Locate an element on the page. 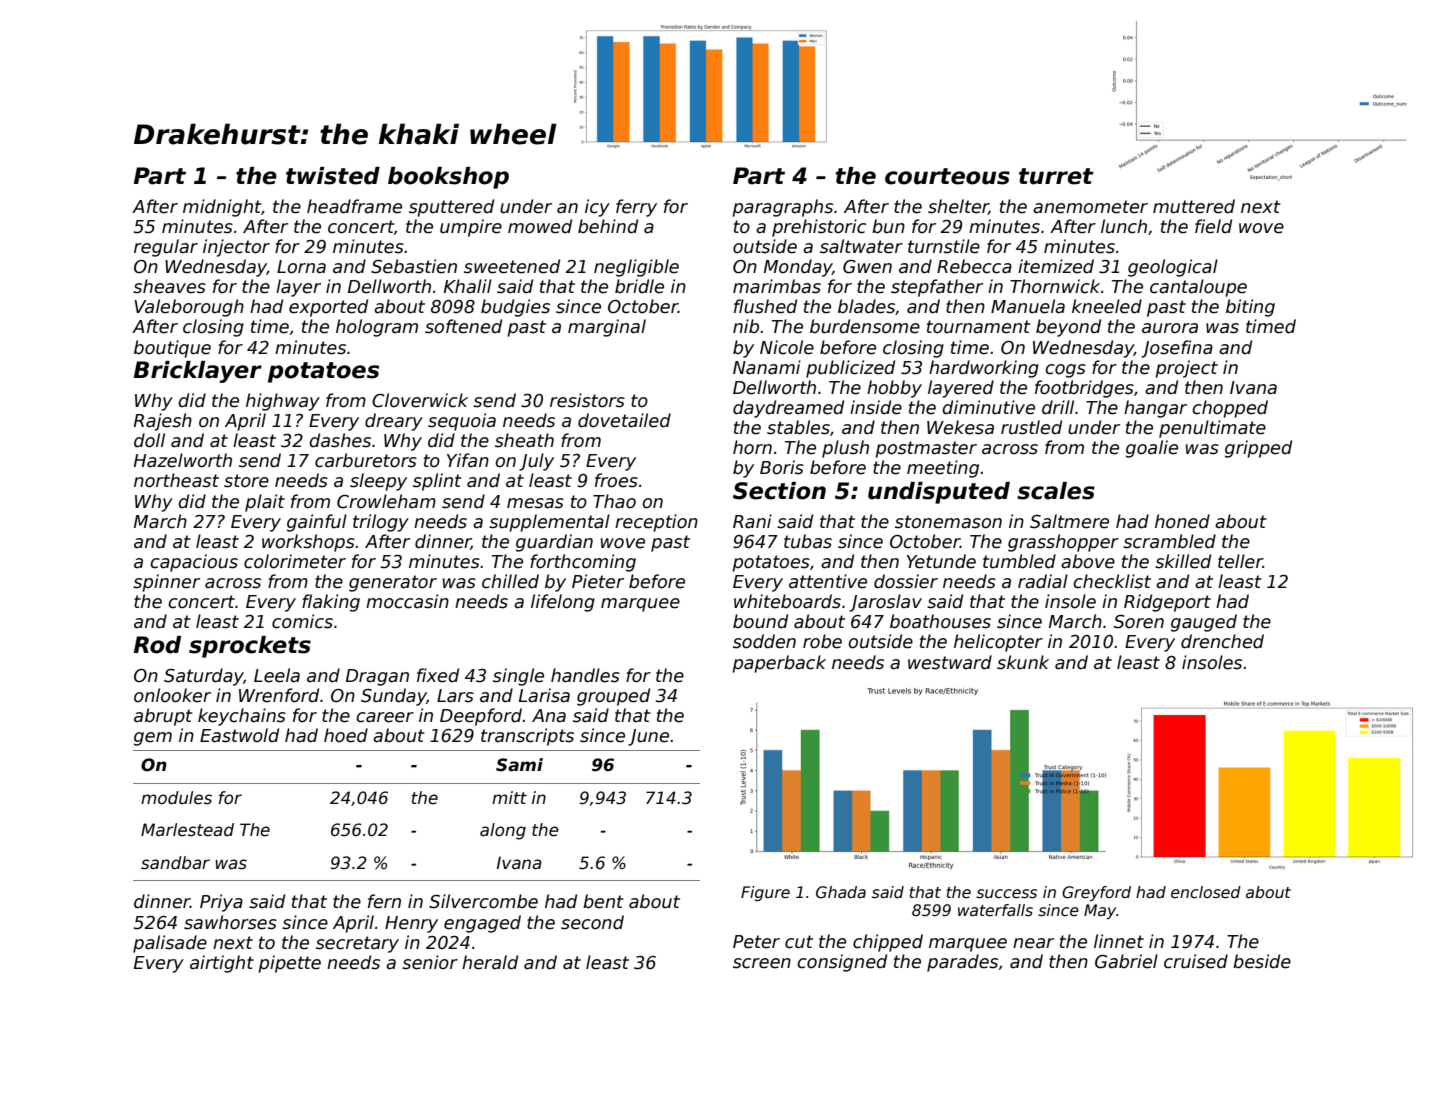 The width and height of the page is (1433, 1108). screen is located at coordinates (762, 963).
